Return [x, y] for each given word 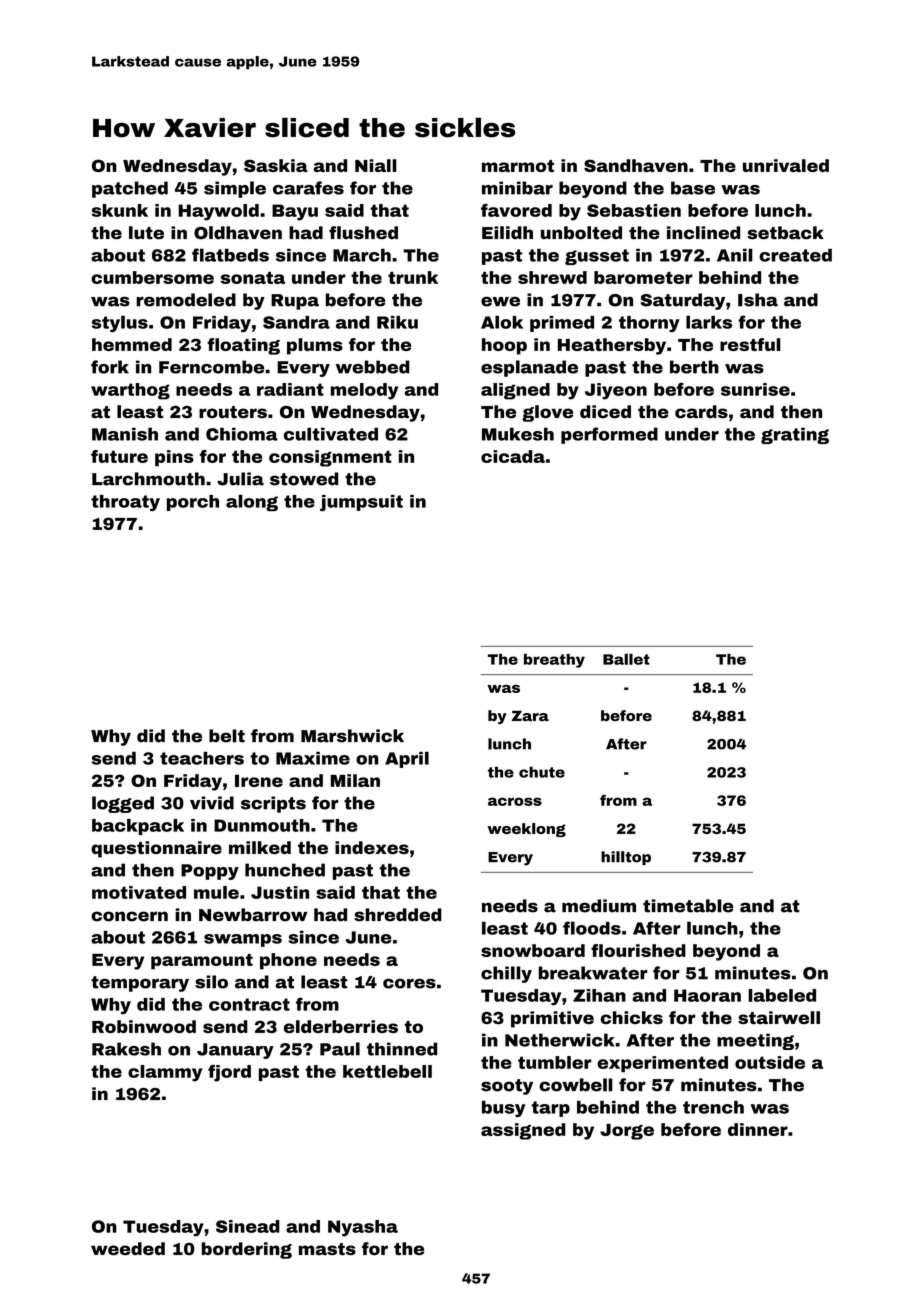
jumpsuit [361, 503]
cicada [513, 456]
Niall [376, 165]
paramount [202, 962]
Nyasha [363, 1228]
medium [599, 906]
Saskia [276, 165]
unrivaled [786, 165]
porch [193, 503]
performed [609, 435]
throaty [125, 503]
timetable [688, 906]
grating [795, 435]
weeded [128, 1248]
